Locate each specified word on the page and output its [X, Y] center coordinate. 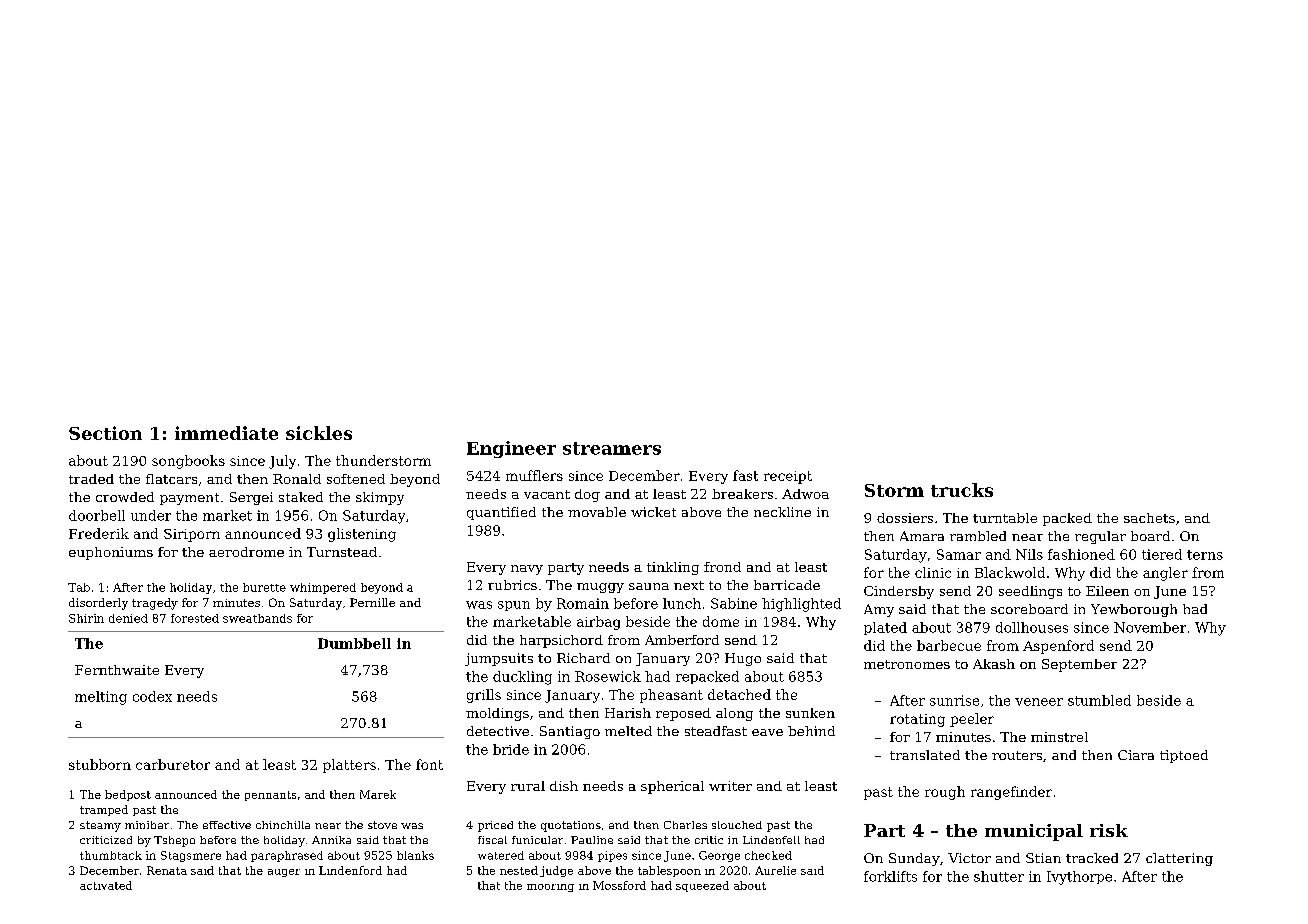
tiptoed [1184, 756]
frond [722, 567]
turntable [1005, 518]
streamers [612, 448]
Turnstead [342, 552]
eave [767, 732]
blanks [415, 855]
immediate [226, 433]
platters [349, 766]
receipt [788, 477]
